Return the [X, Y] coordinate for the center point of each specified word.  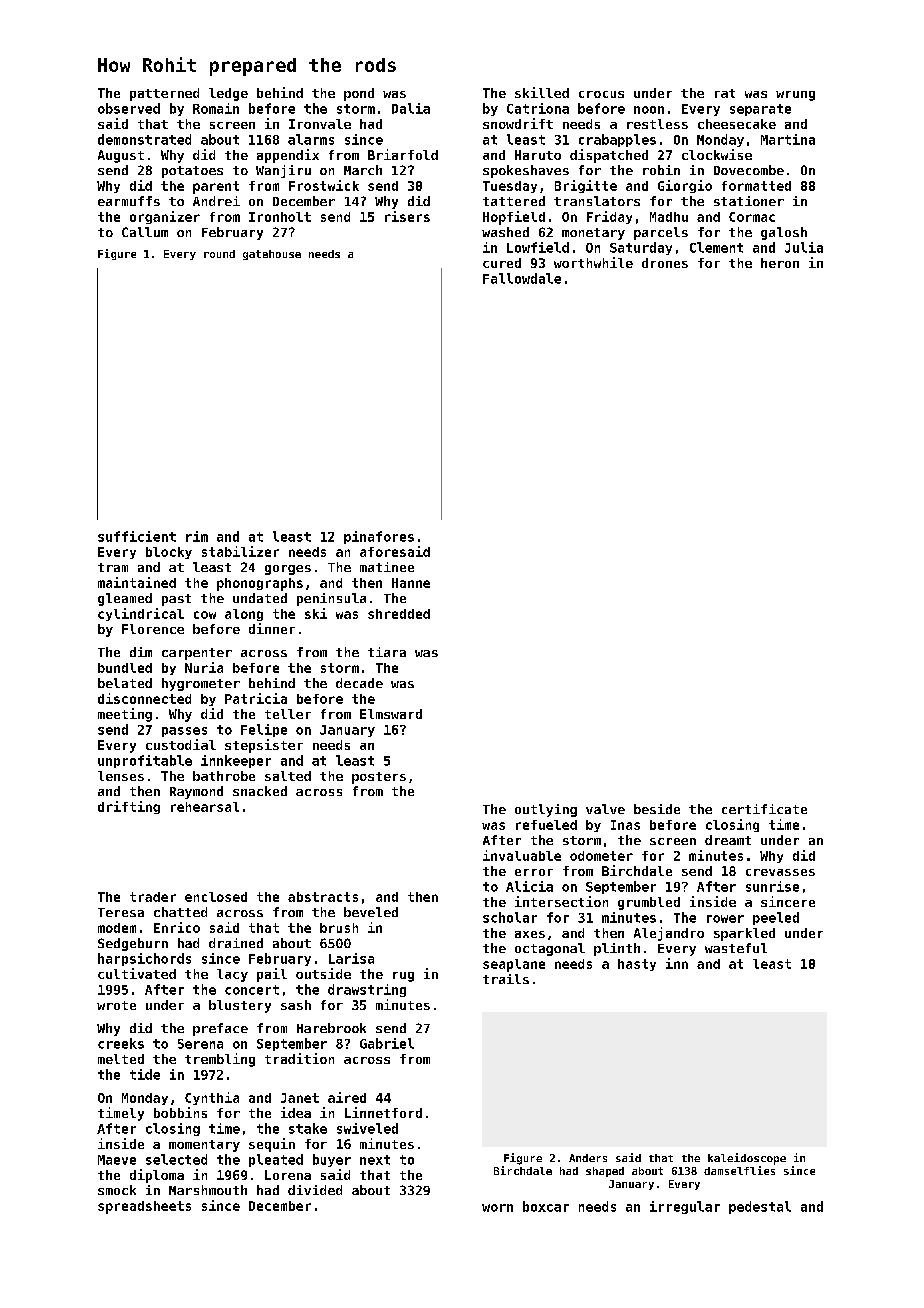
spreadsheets [144, 1207]
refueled [546, 825]
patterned [164, 94]
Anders [588, 1158]
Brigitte [586, 186]
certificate [764, 809]
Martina [788, 139]
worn [497, 1208]
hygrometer [201, 684]
